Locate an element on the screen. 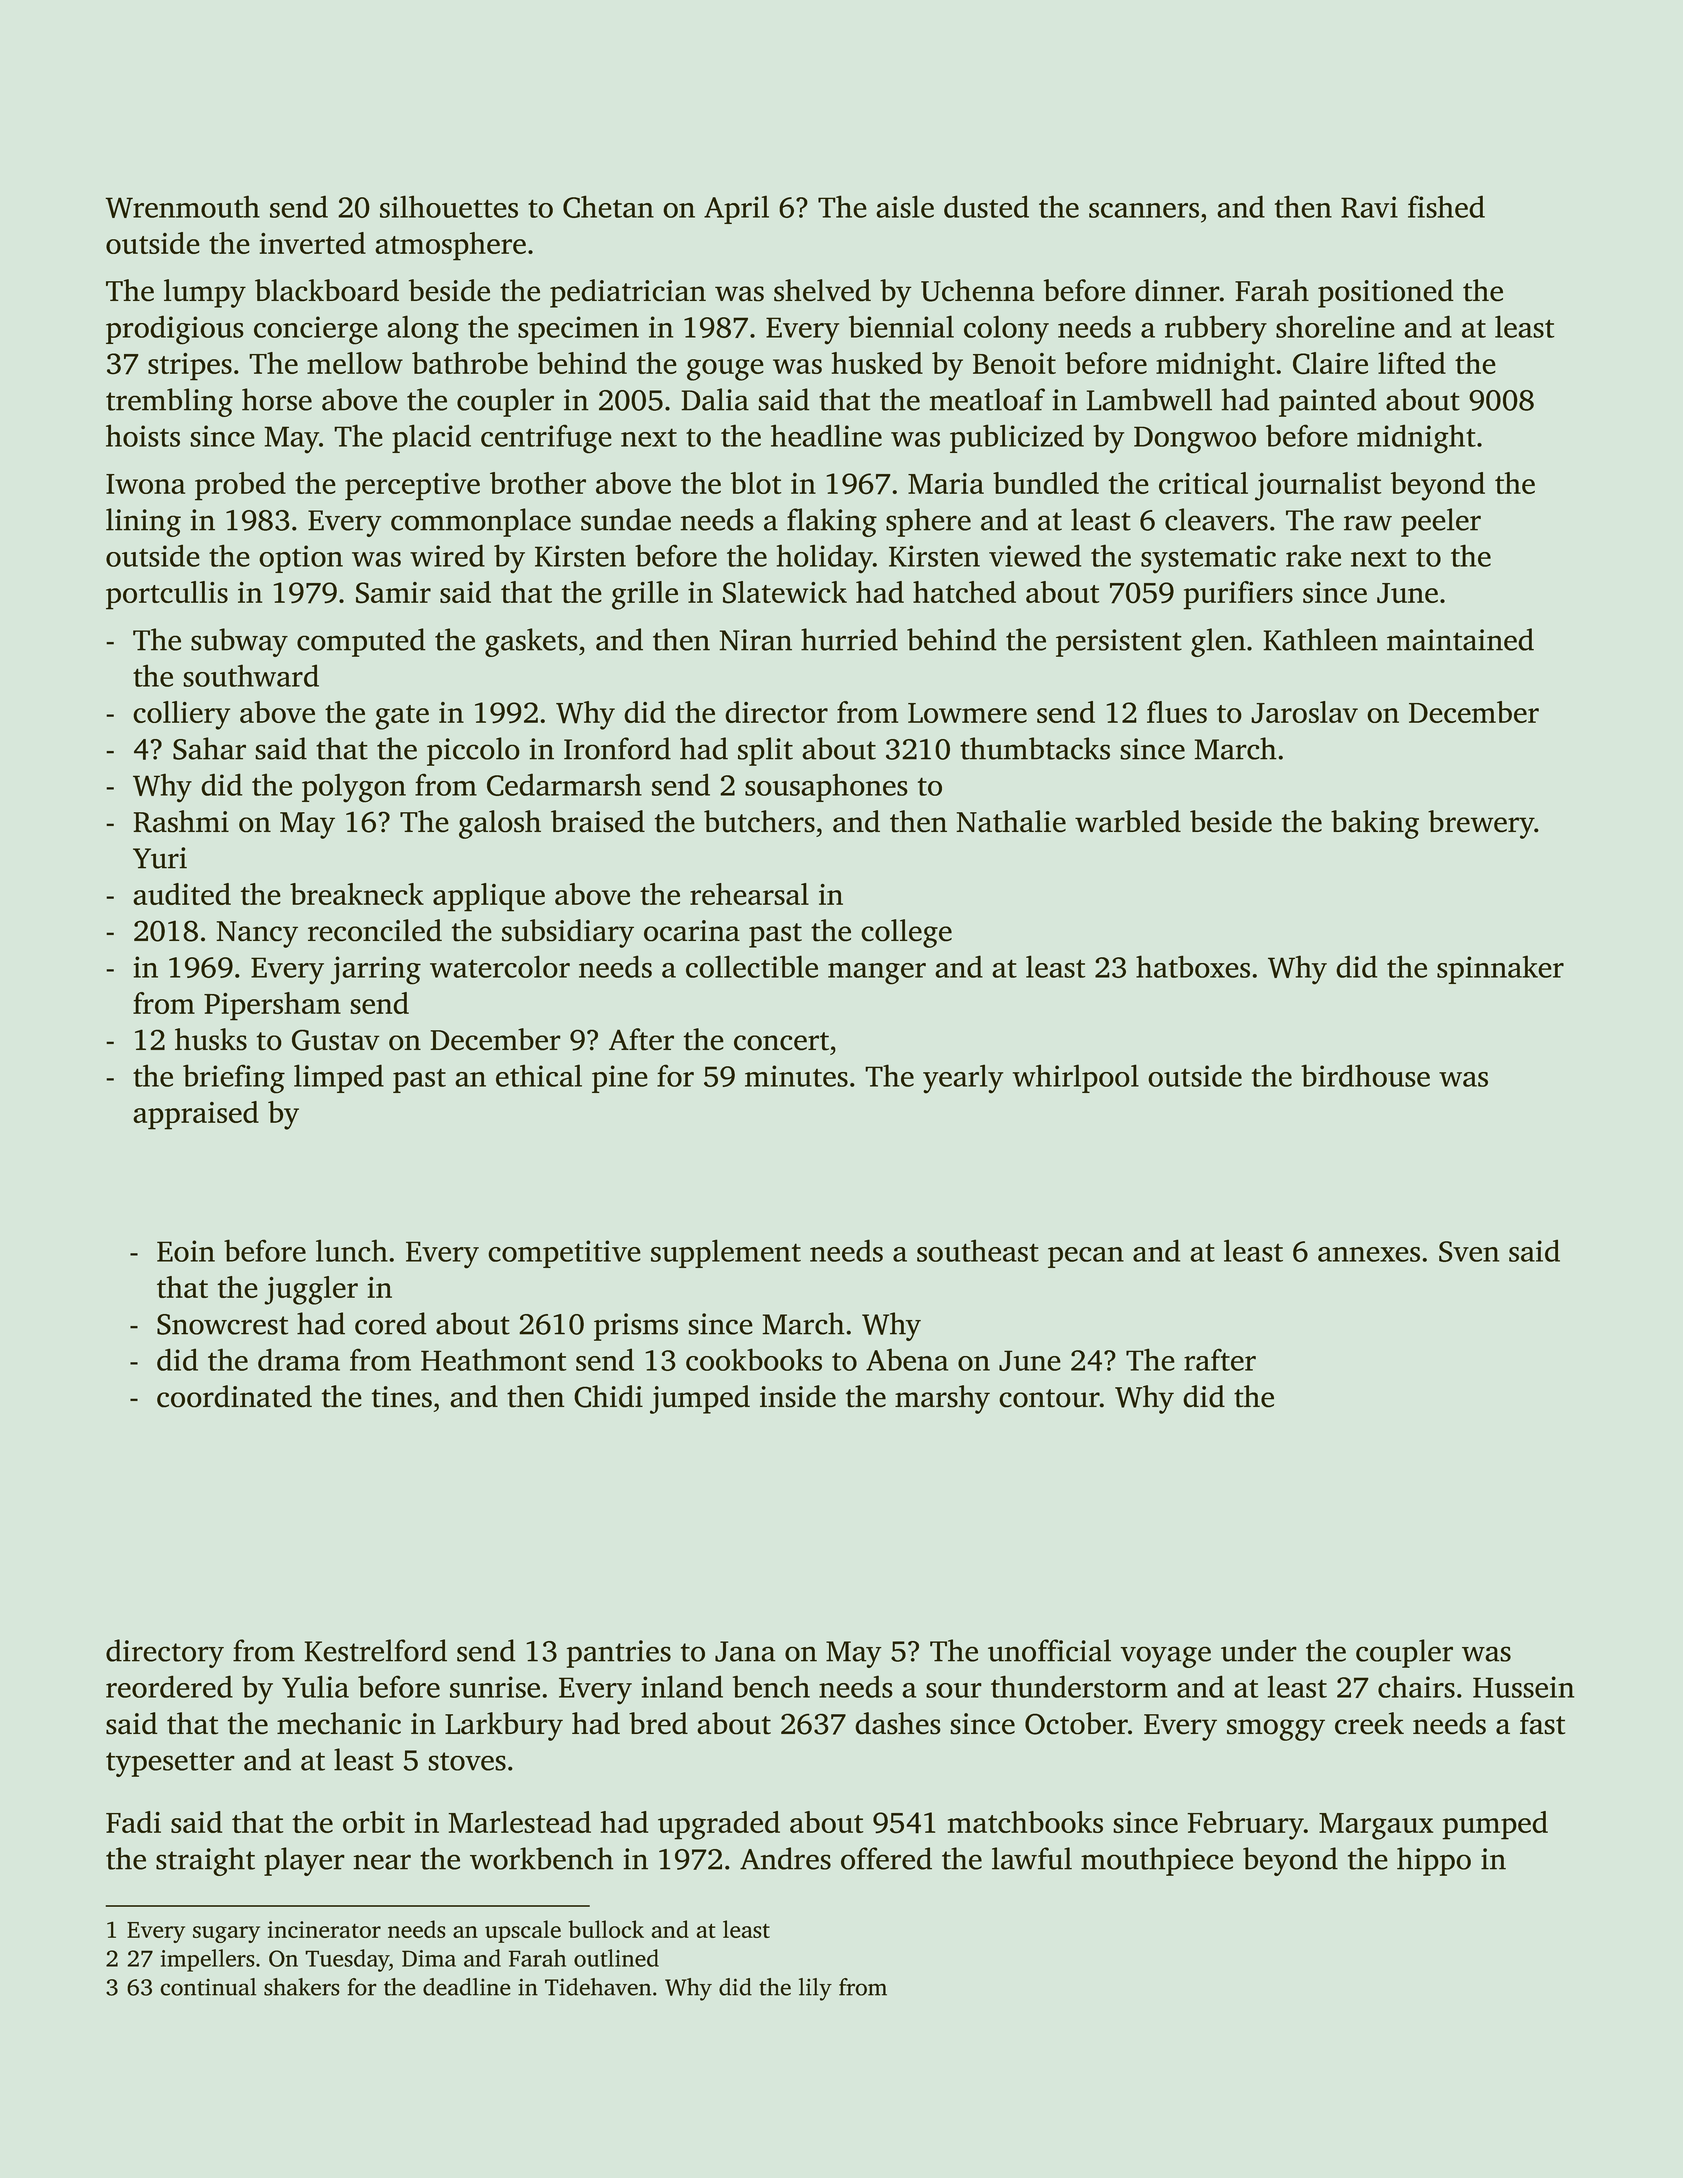 This screenshot has width=1683, height=2178. April is located at coordinates (736, 209).
